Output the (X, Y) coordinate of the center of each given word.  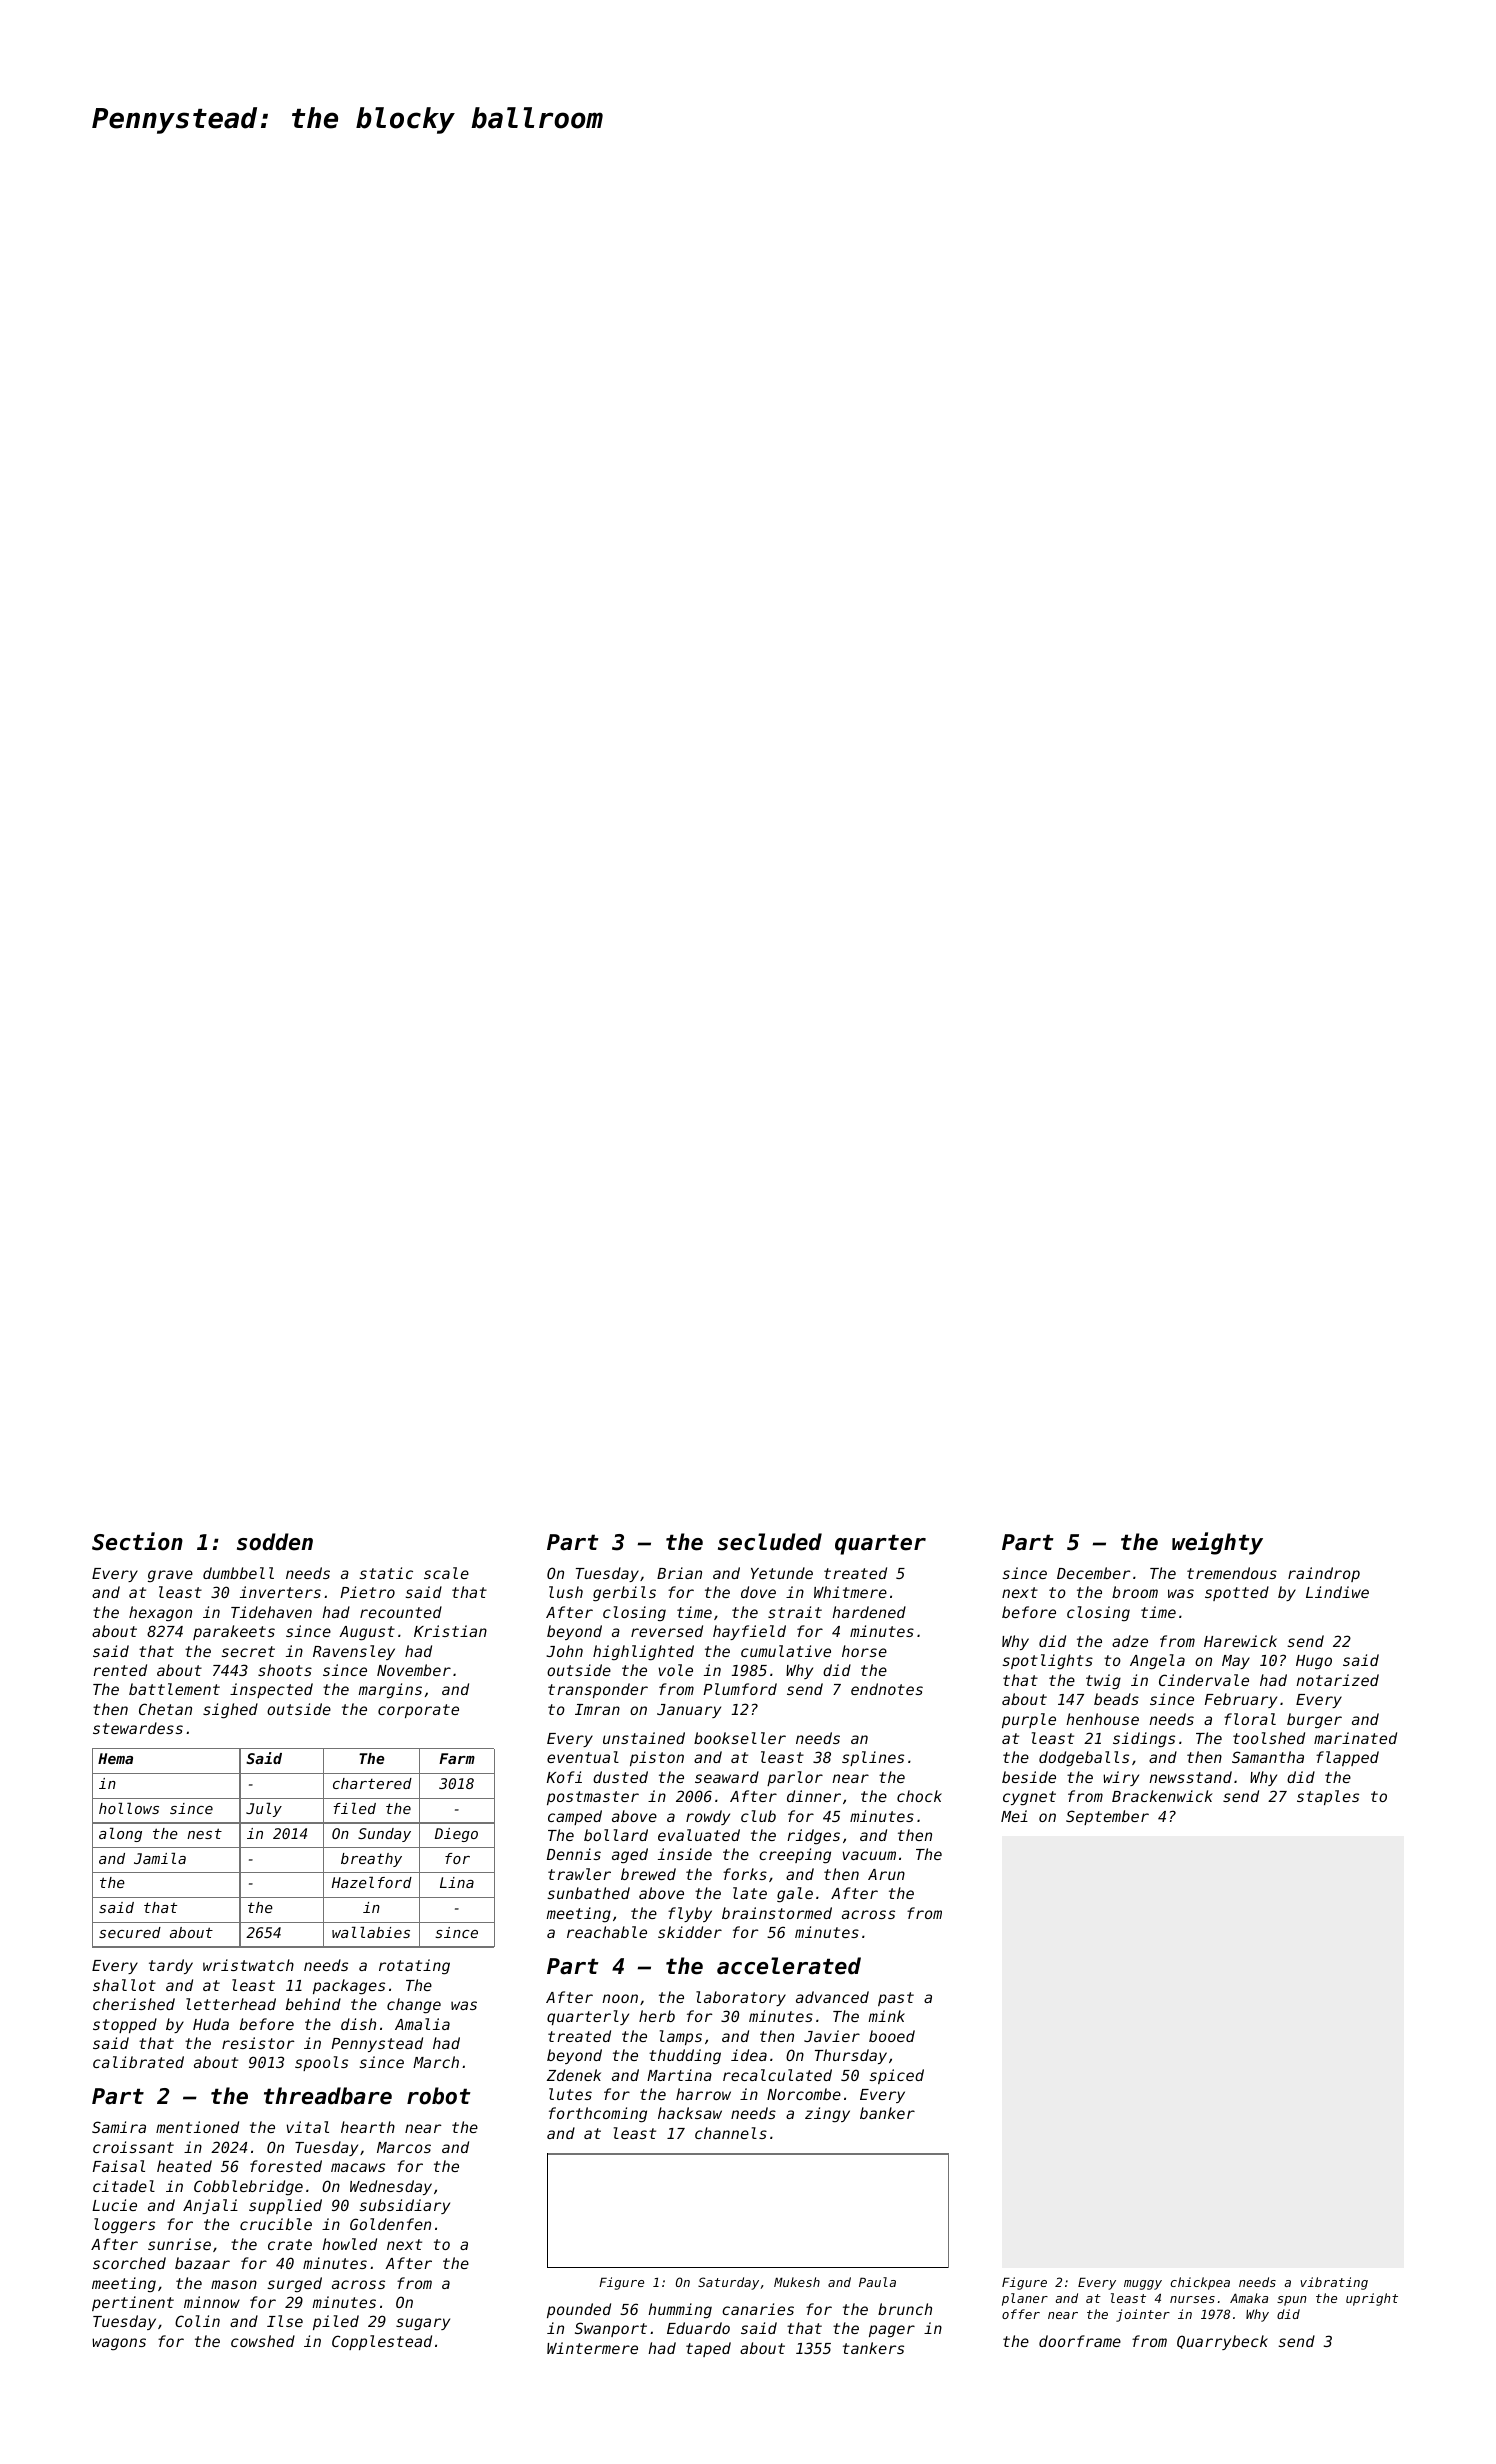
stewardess (138, 1728)
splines (873, 1758)
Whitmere (850, 1592)
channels (731, 2133)
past (896, 1999)
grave (170, 1576)
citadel (124, 2186)
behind (313, 2004)
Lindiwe (1337, 1592)
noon (620, 1998)
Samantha (1268, 1757)
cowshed (263, 2341)
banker (887, 2113)
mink (886, 2016)
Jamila (160, 1858)
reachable (607, 1932)
